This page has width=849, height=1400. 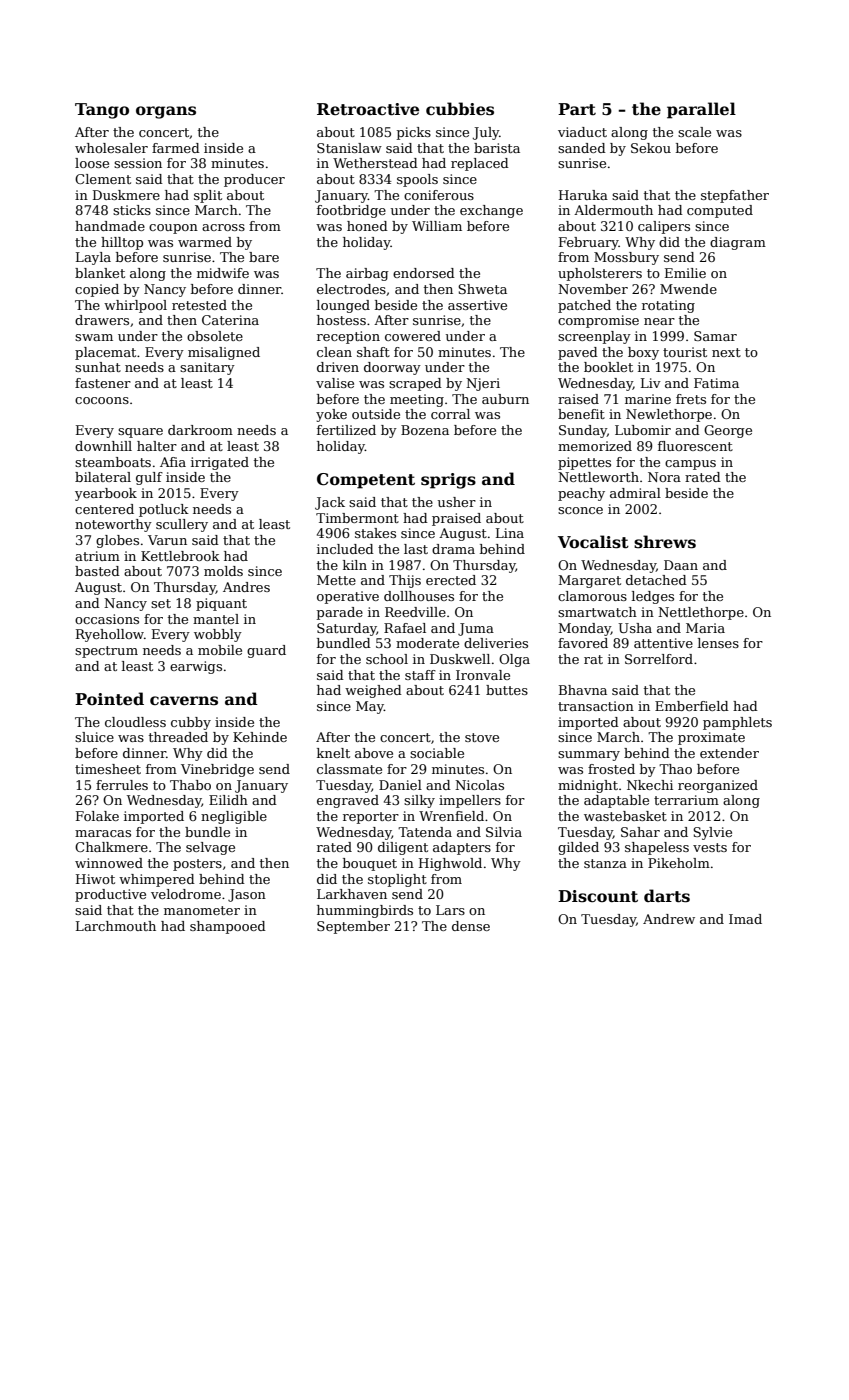 What do you see at coordinates (116, 926) in the page?
I see `Larchmouth` at bounding box center [116, 926].
